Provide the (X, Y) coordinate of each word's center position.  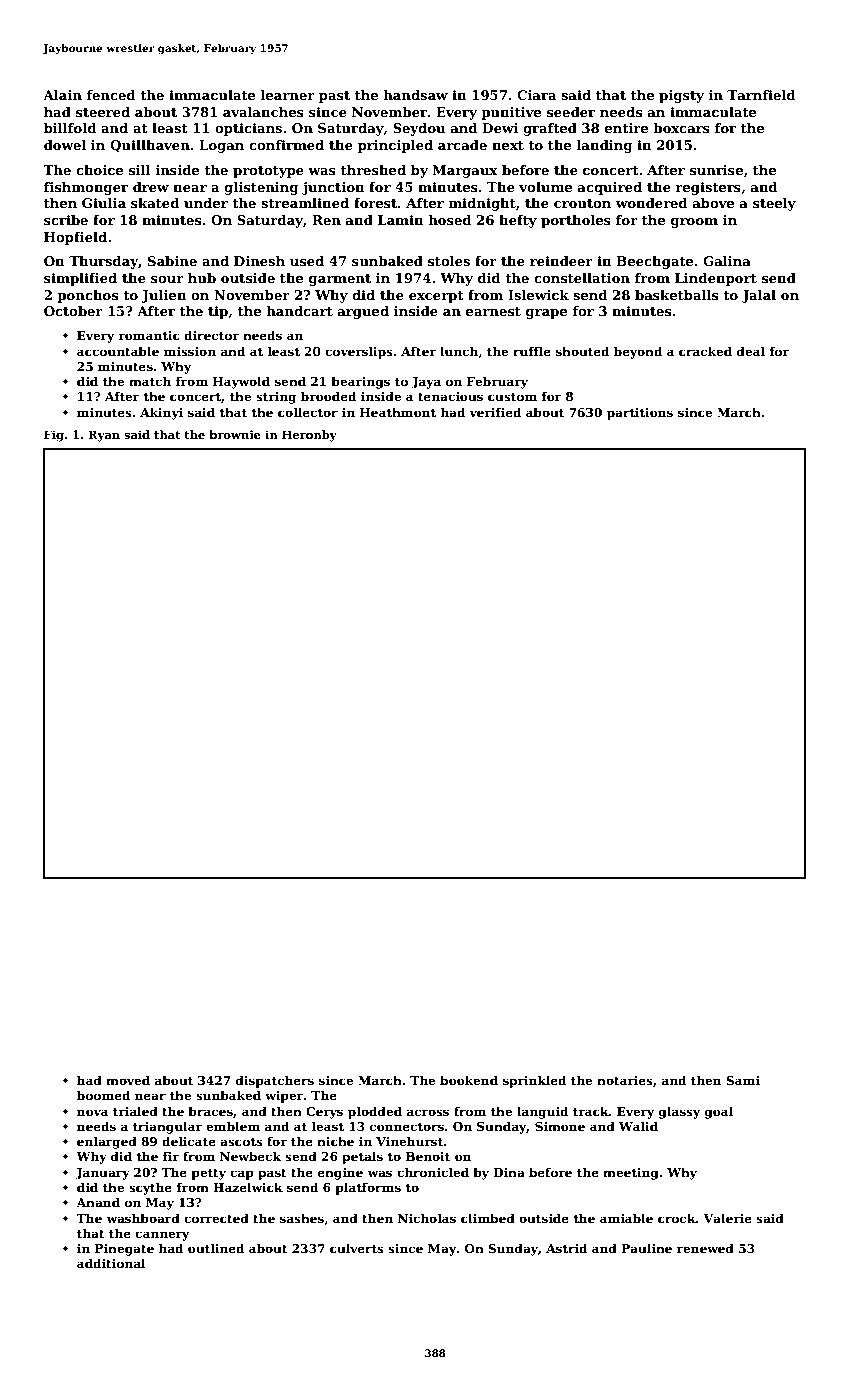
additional (111, 1263)
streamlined (305, 203)
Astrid (566, 1248)
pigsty (681, 96)
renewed (705, 1248)
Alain (62, 95)
